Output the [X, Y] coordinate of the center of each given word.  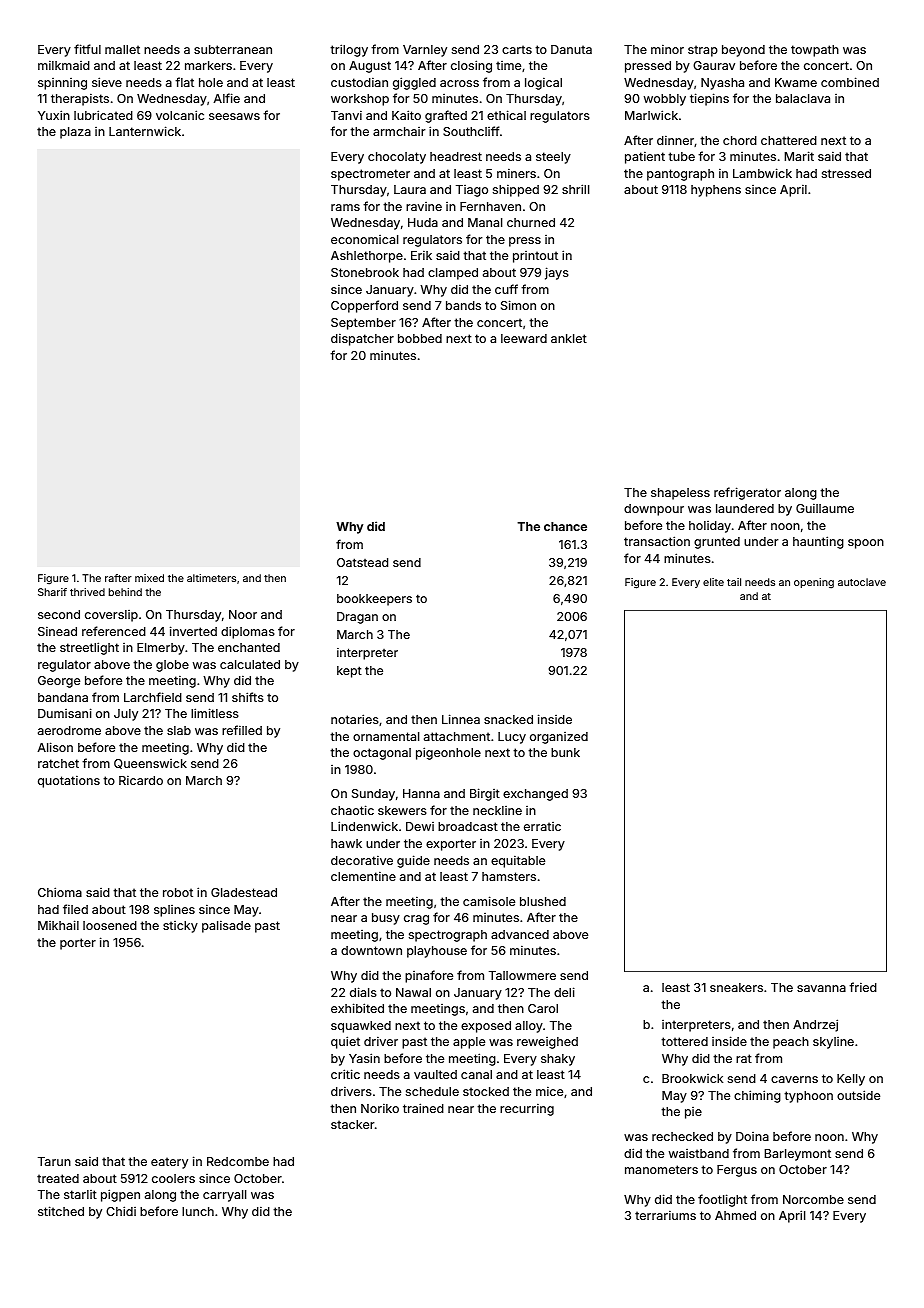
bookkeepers [374, 600]
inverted [193, 631]
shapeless [680, 494]
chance [565, 526]
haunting [818, 542]
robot [178, 892]
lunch [198, 1211]
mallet [122, 49]
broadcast [468, 826]
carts [517, 49]
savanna [821, 988]
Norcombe [813, 1199]
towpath [815, 51]
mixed [149, 578]
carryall [224, 1196]
